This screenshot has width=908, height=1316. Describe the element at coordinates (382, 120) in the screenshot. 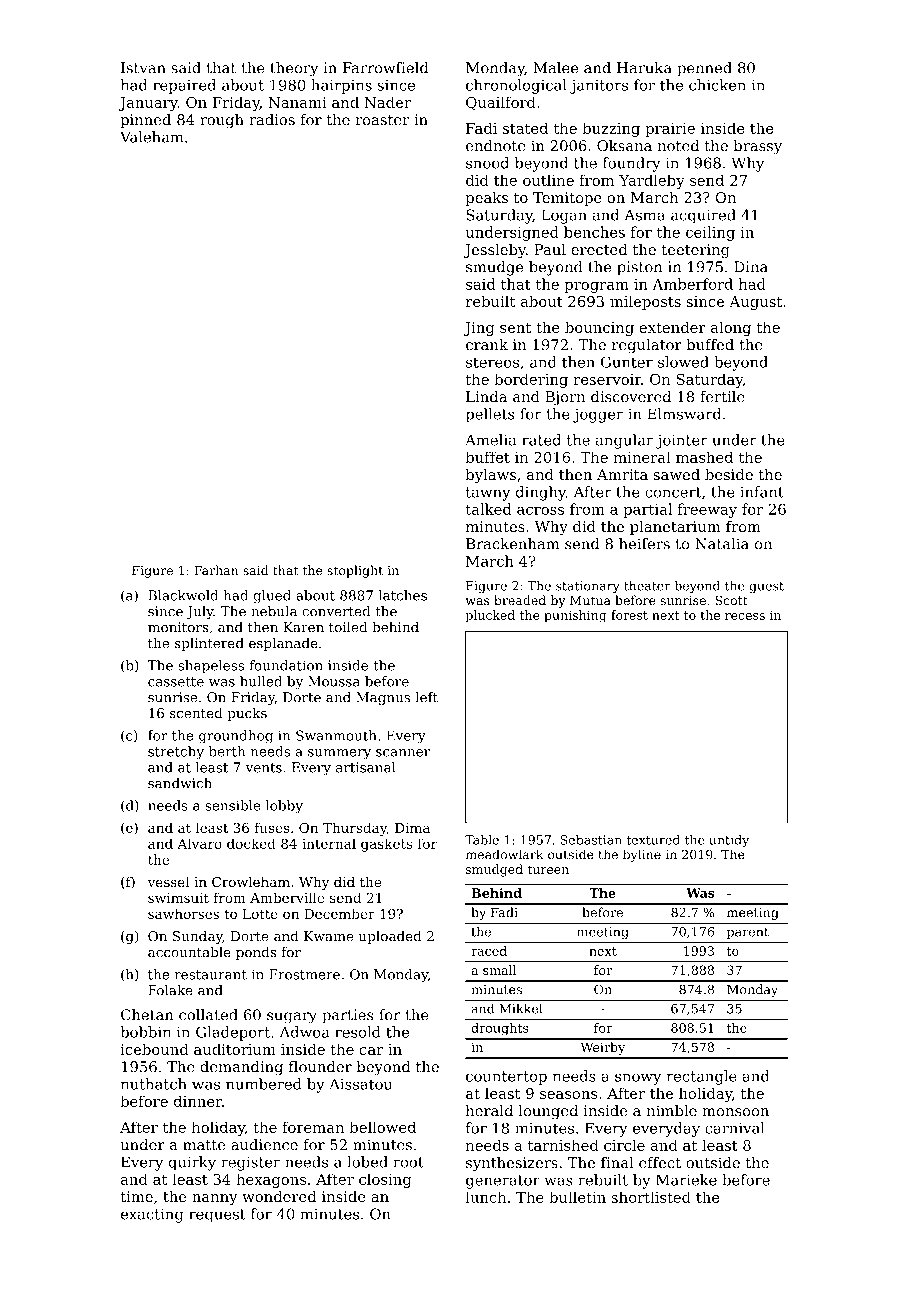

I see `roaster` at that location.
